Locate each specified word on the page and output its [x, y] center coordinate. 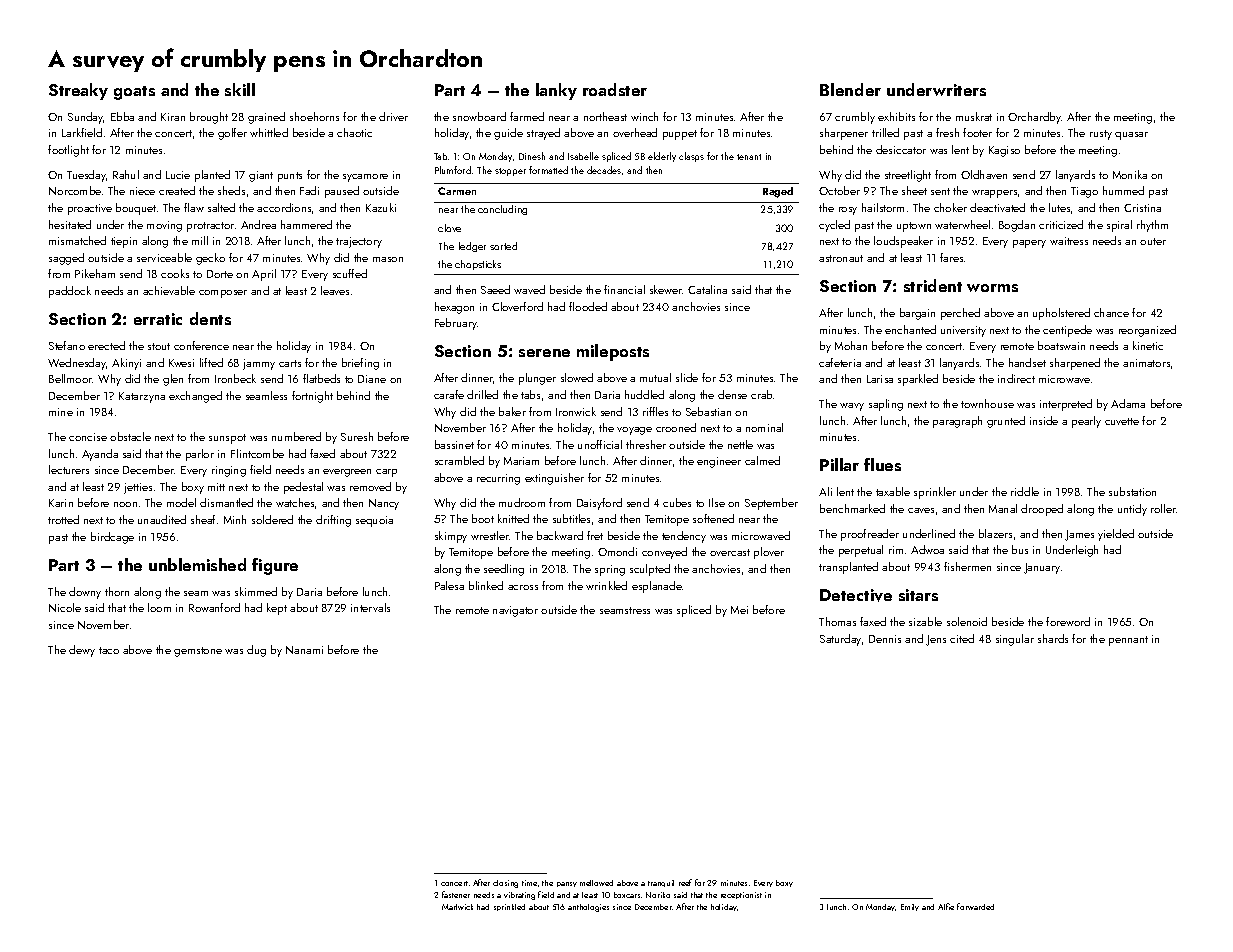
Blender [850, 89]
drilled [482, 394]
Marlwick [457, 907]
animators [1146, 363]
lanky [556, 91]
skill [240, 89]
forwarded [975, 906]
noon [125, 504]
